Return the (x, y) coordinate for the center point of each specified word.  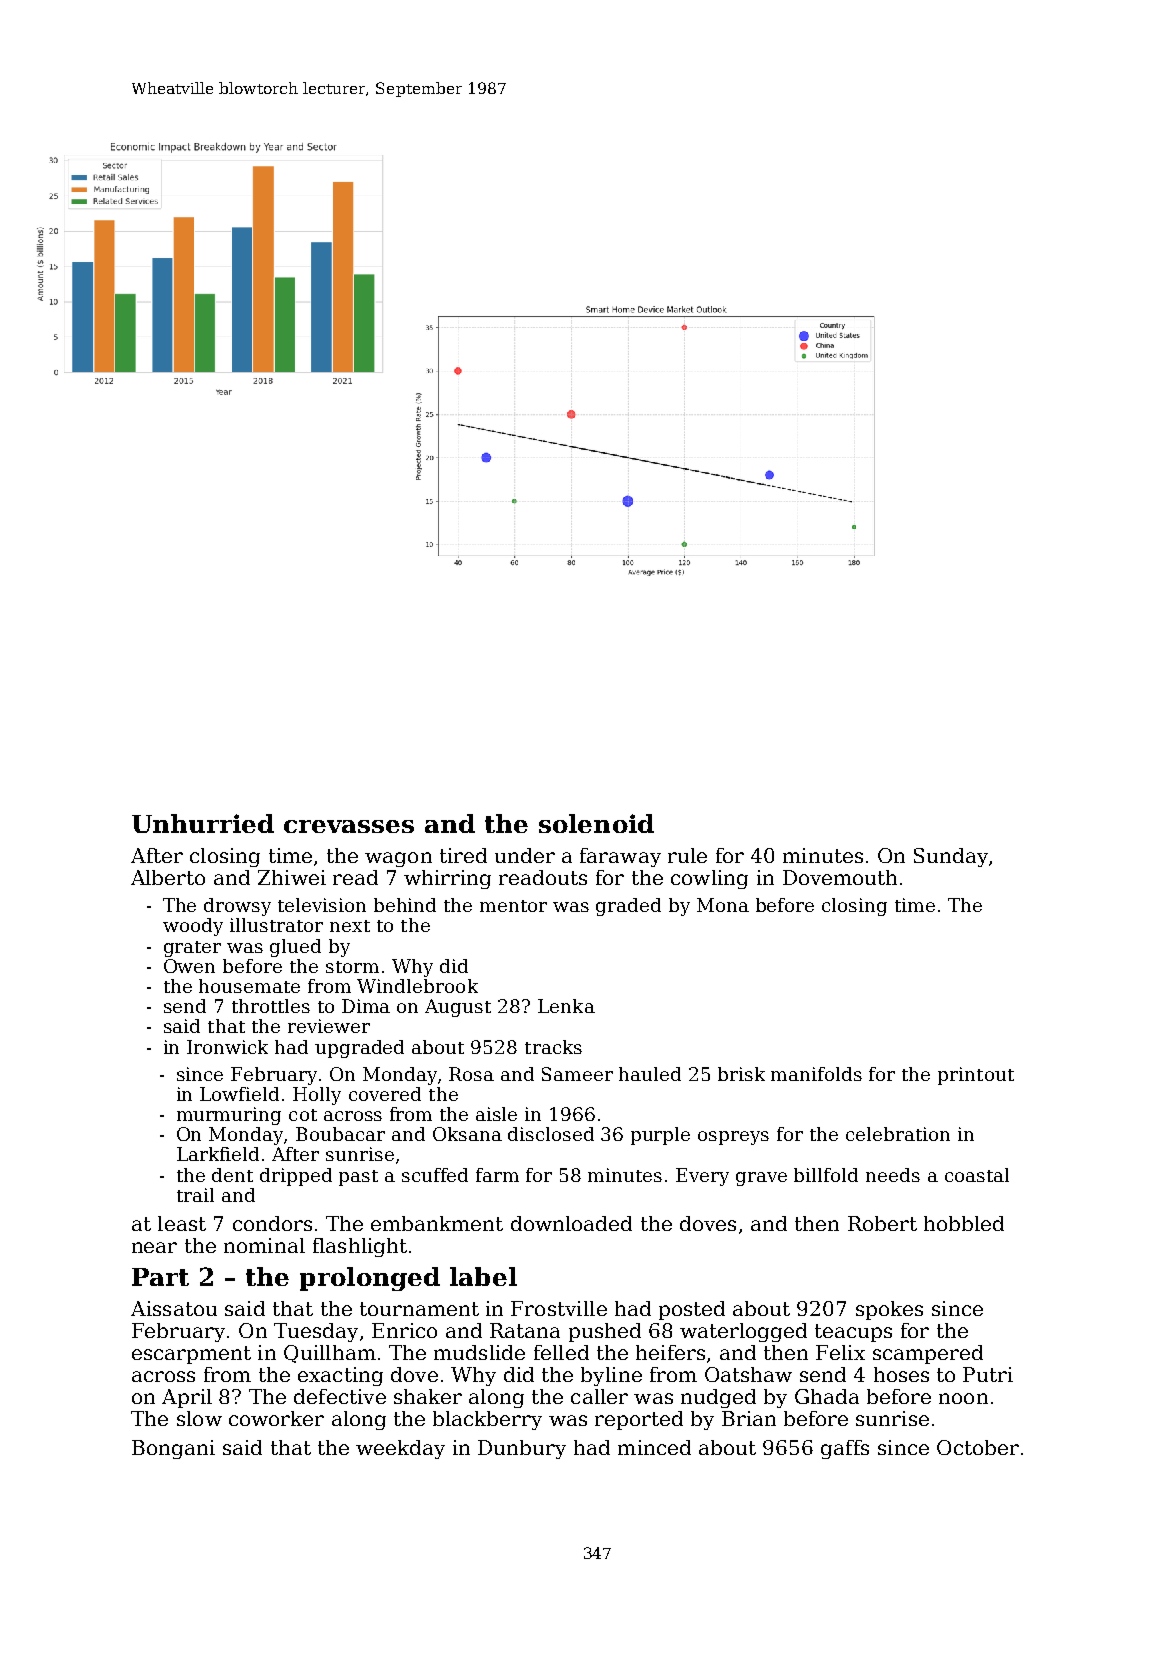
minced (654, 1447)
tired (463, 855)
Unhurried (203, 823)
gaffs (845, 1449)
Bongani (173, 1449)
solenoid (596, 823)
